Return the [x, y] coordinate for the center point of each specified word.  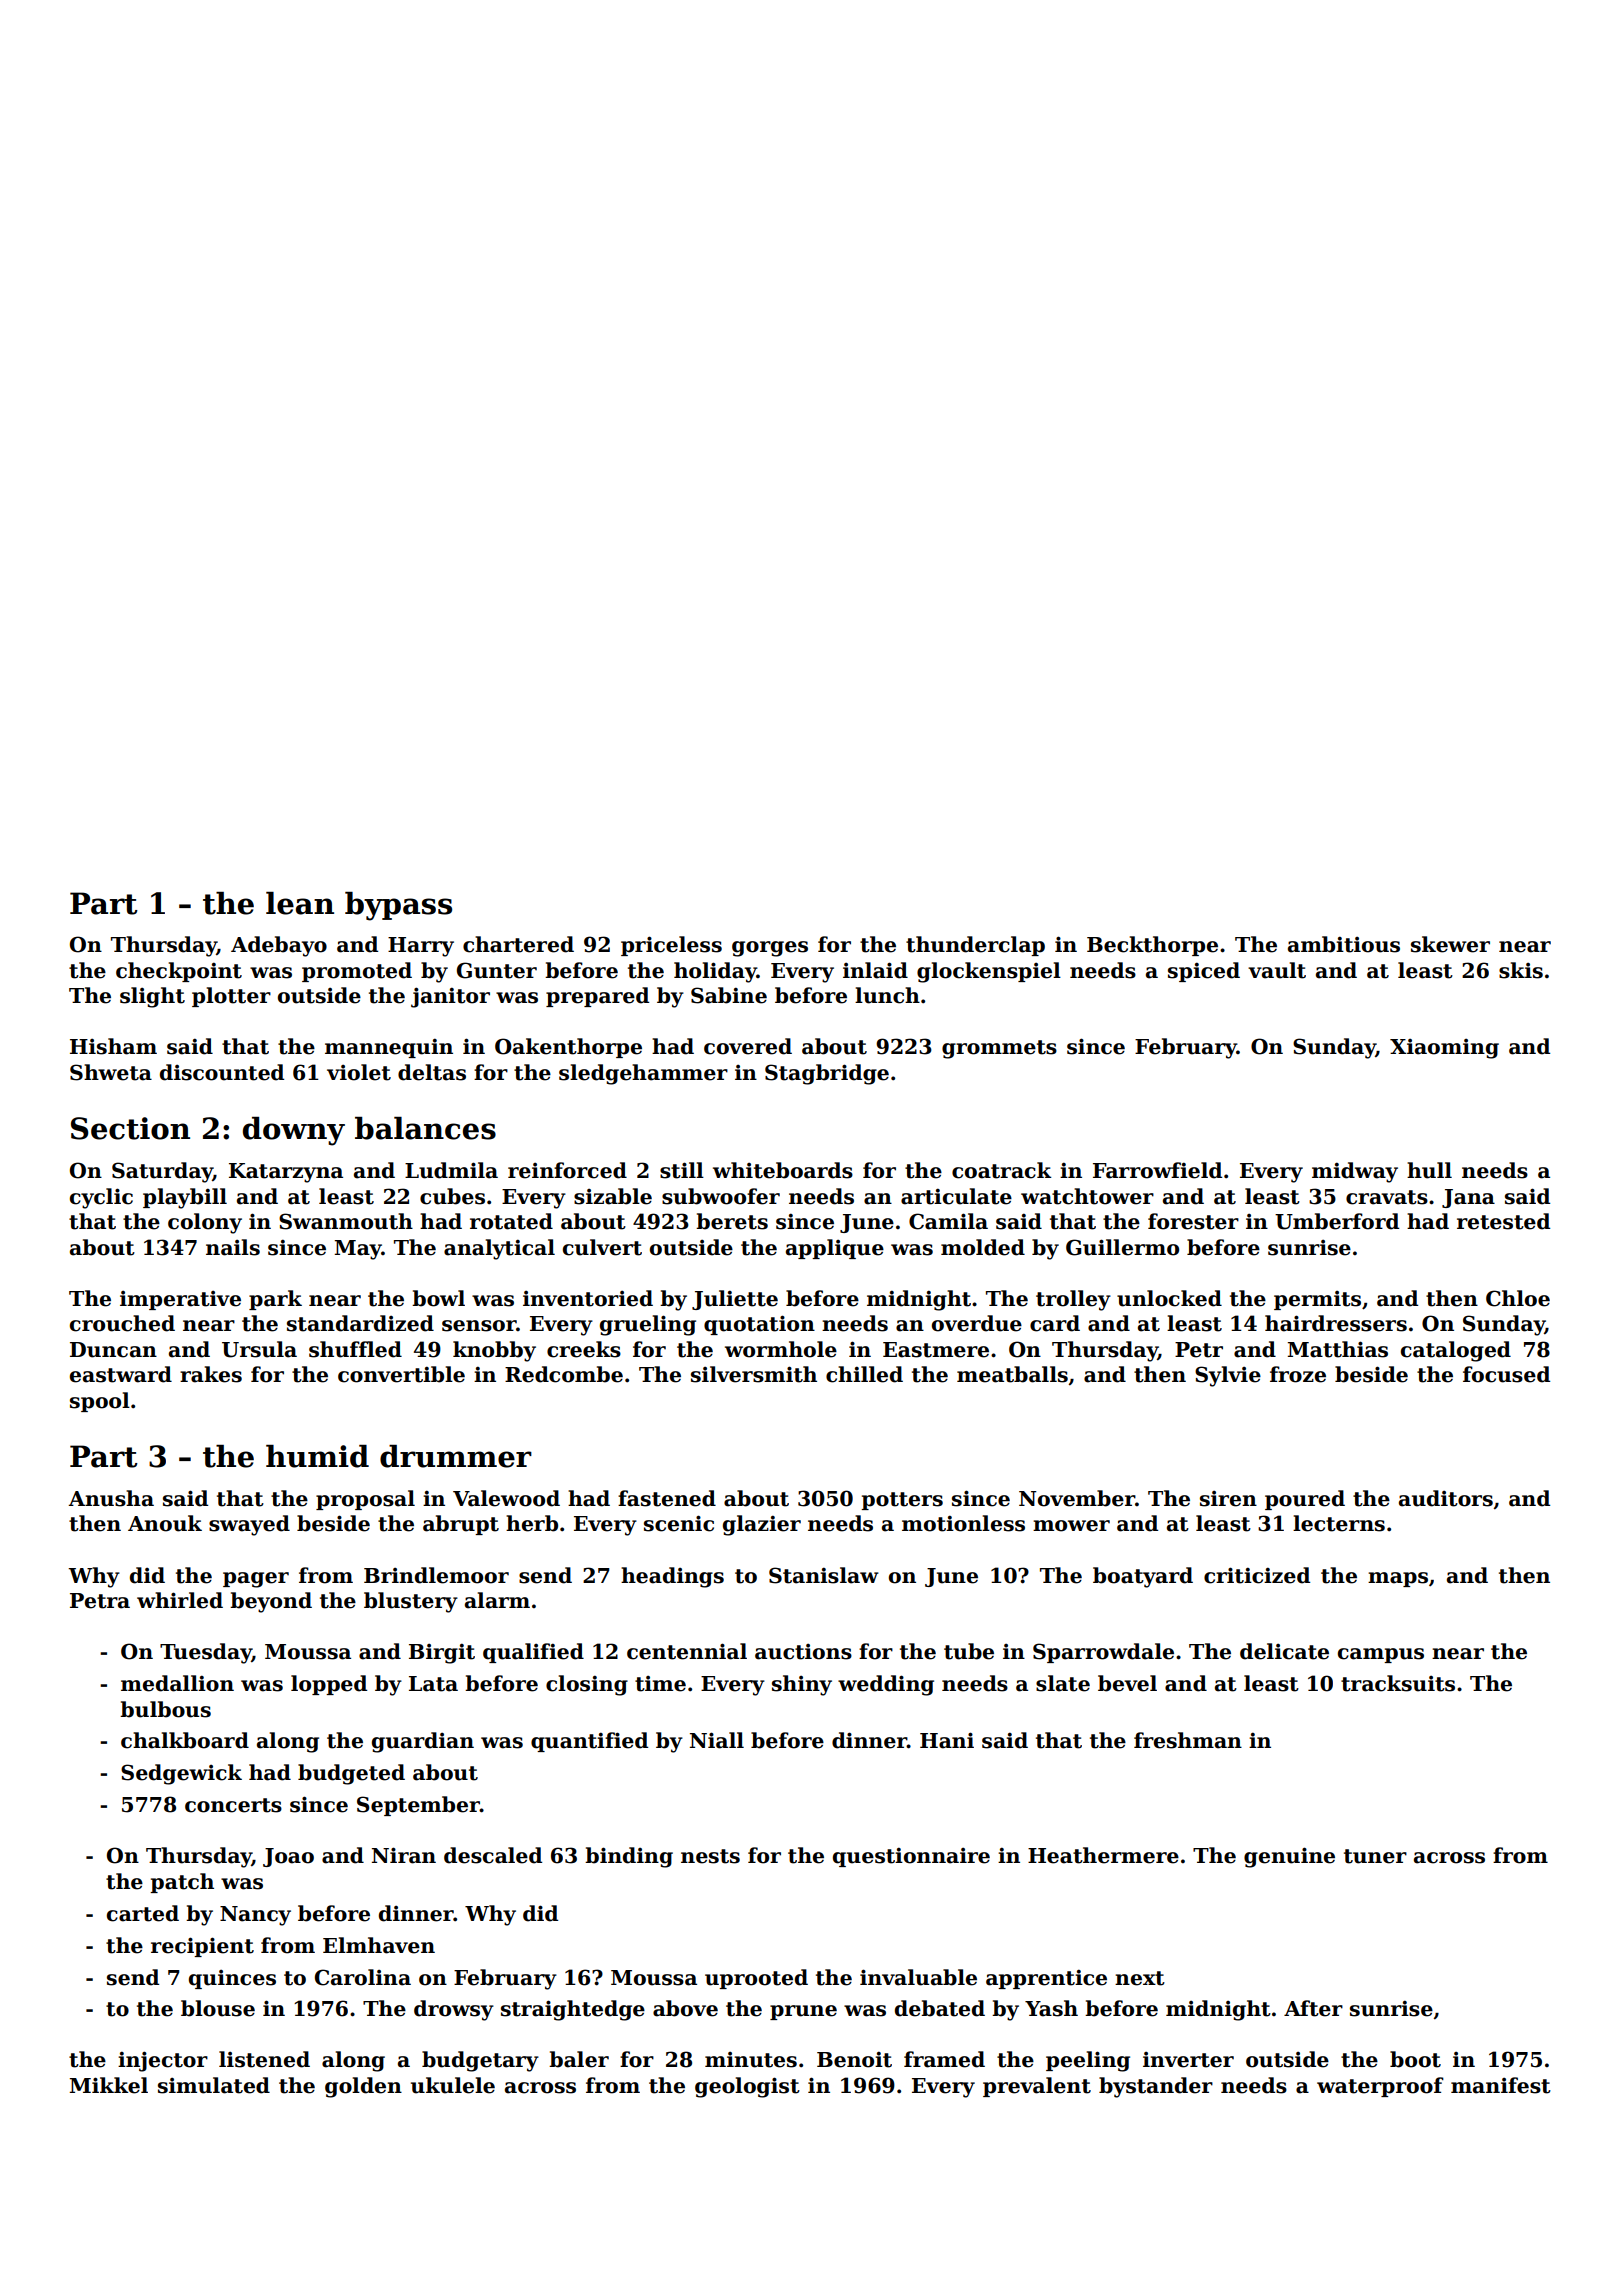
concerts [233, 1805]
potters [902, 1501]
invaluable [918, 1977]
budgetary [480, 2061]
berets [732, 1221]
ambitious [1344, 944]
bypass [398, 906]
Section [130, 1128]
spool [100, 1402]
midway [1355, 1172]
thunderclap [975, 946]
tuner [1375, 1856]
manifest [1501, 2085]
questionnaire [911, 1857]
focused [1506, 1374]
